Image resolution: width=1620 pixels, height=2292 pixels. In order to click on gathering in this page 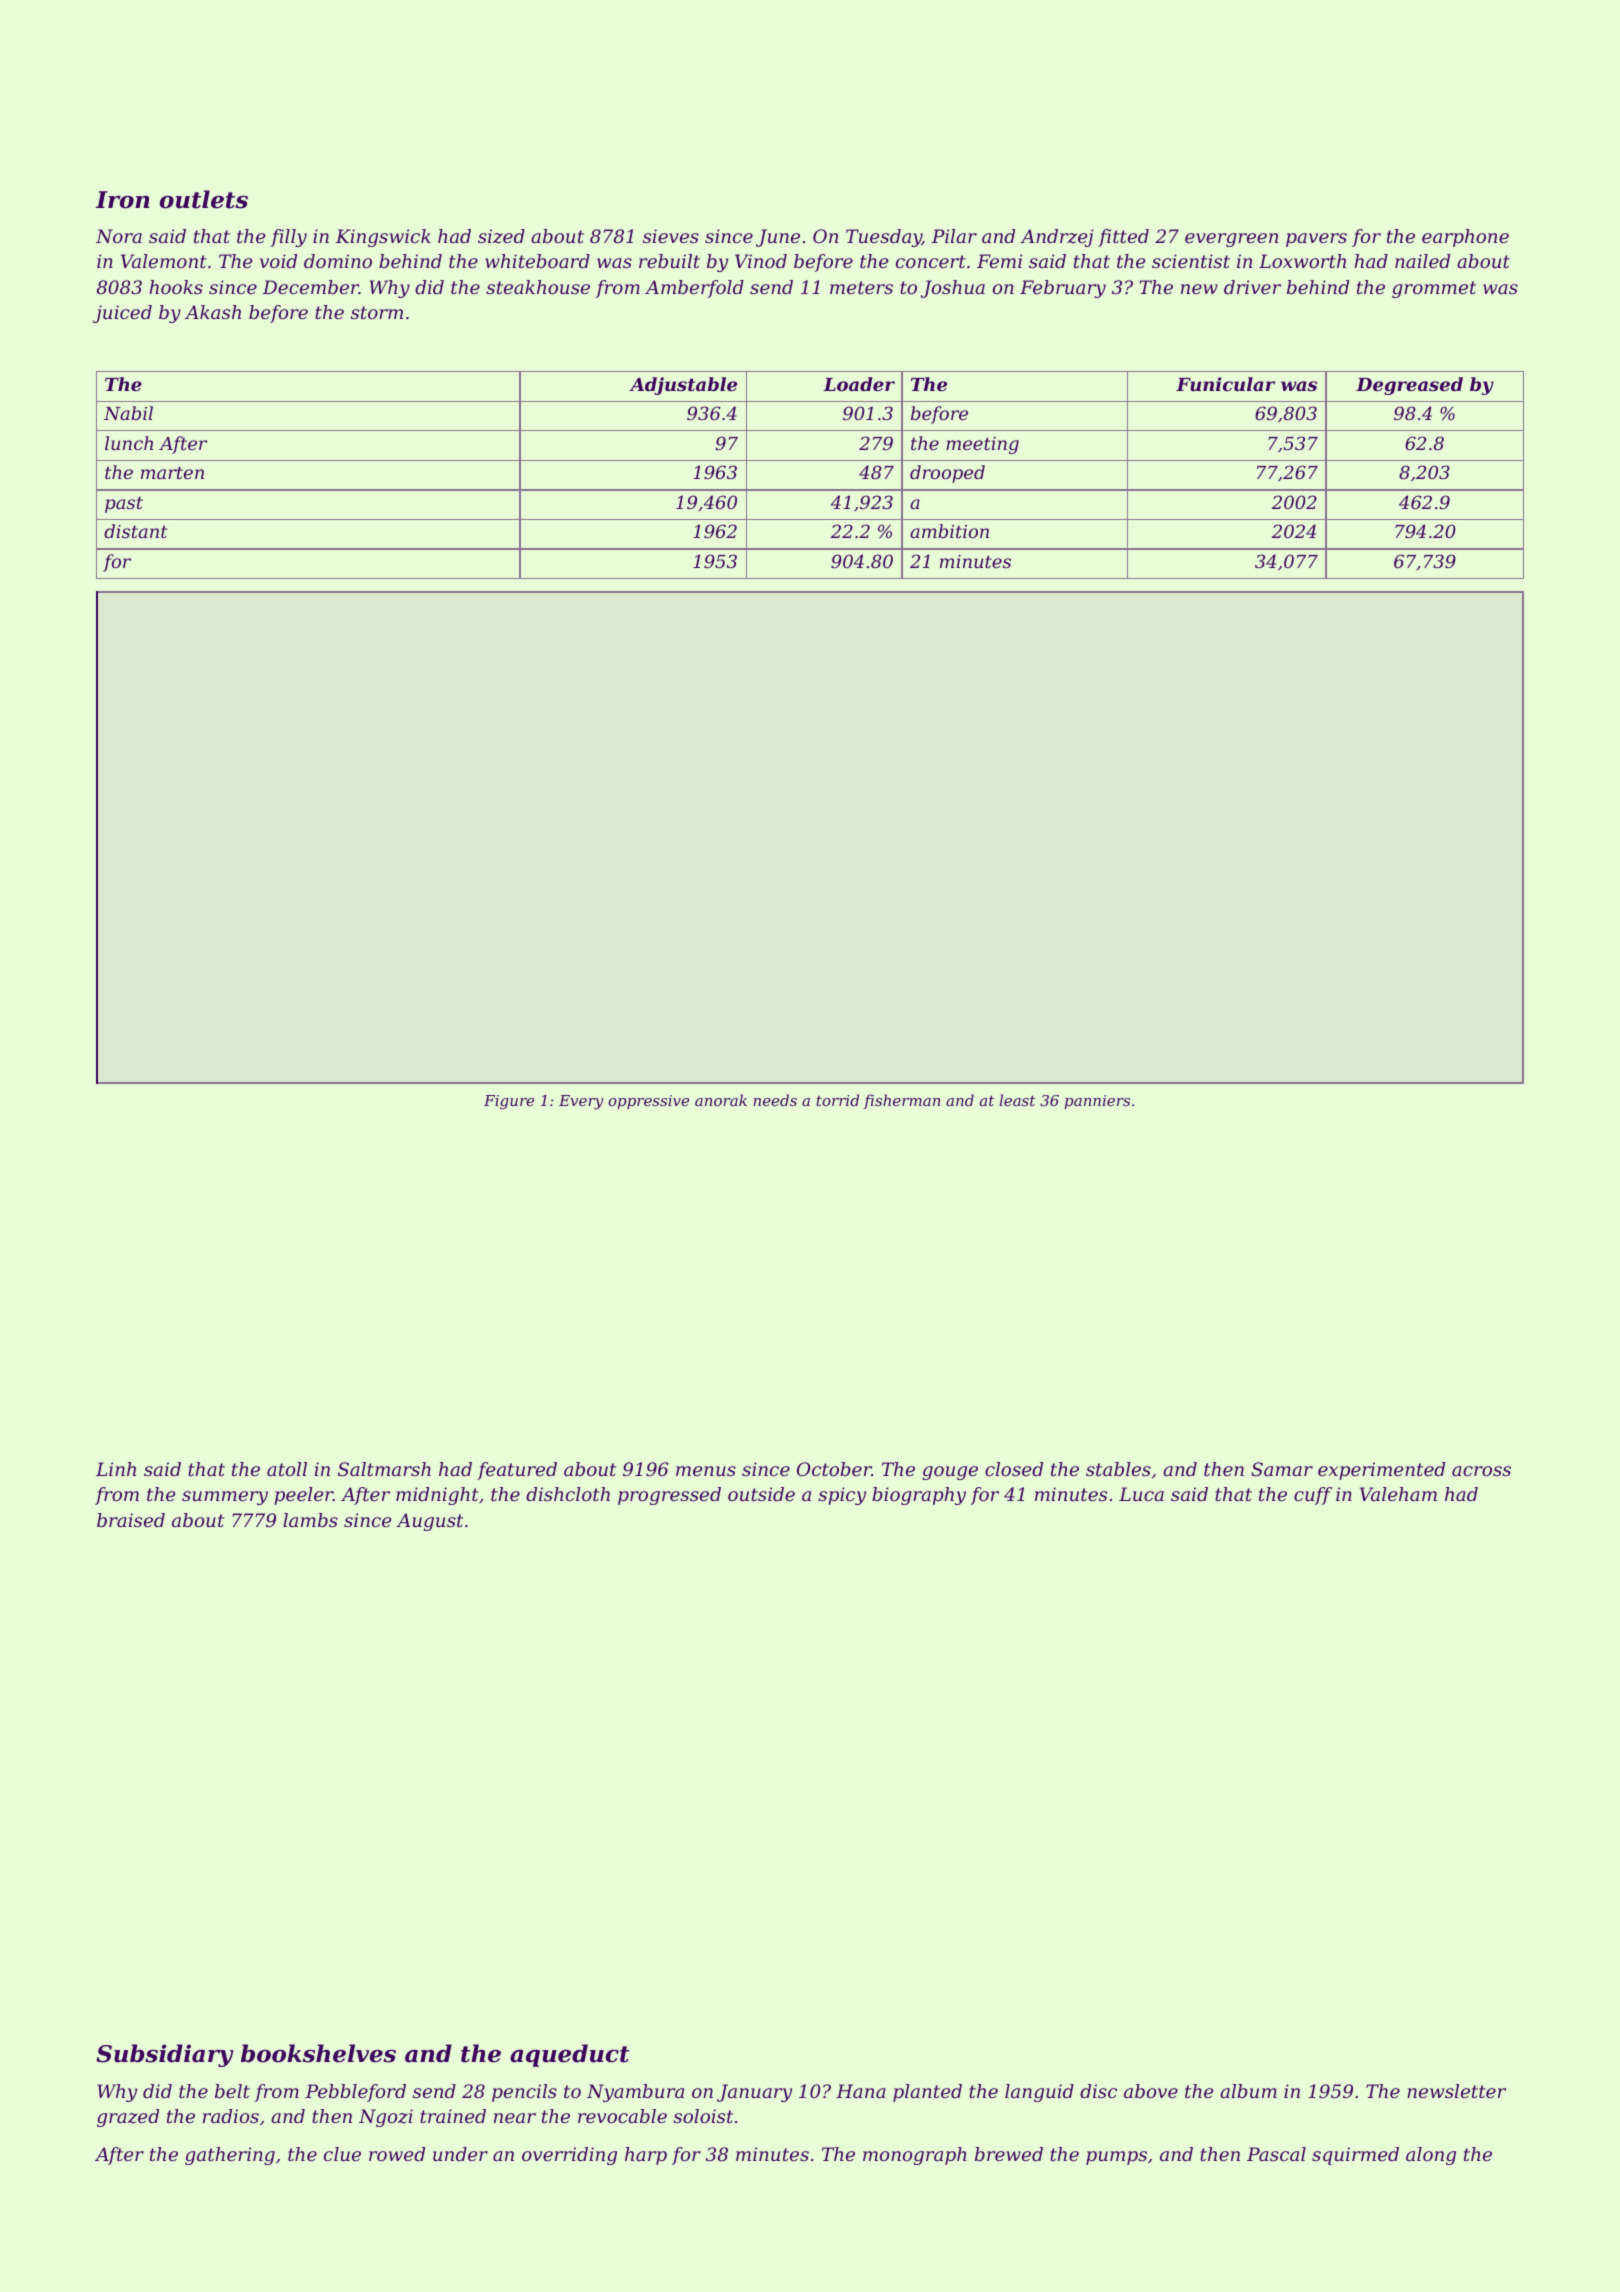, I will do `click(230, 2156)`.
